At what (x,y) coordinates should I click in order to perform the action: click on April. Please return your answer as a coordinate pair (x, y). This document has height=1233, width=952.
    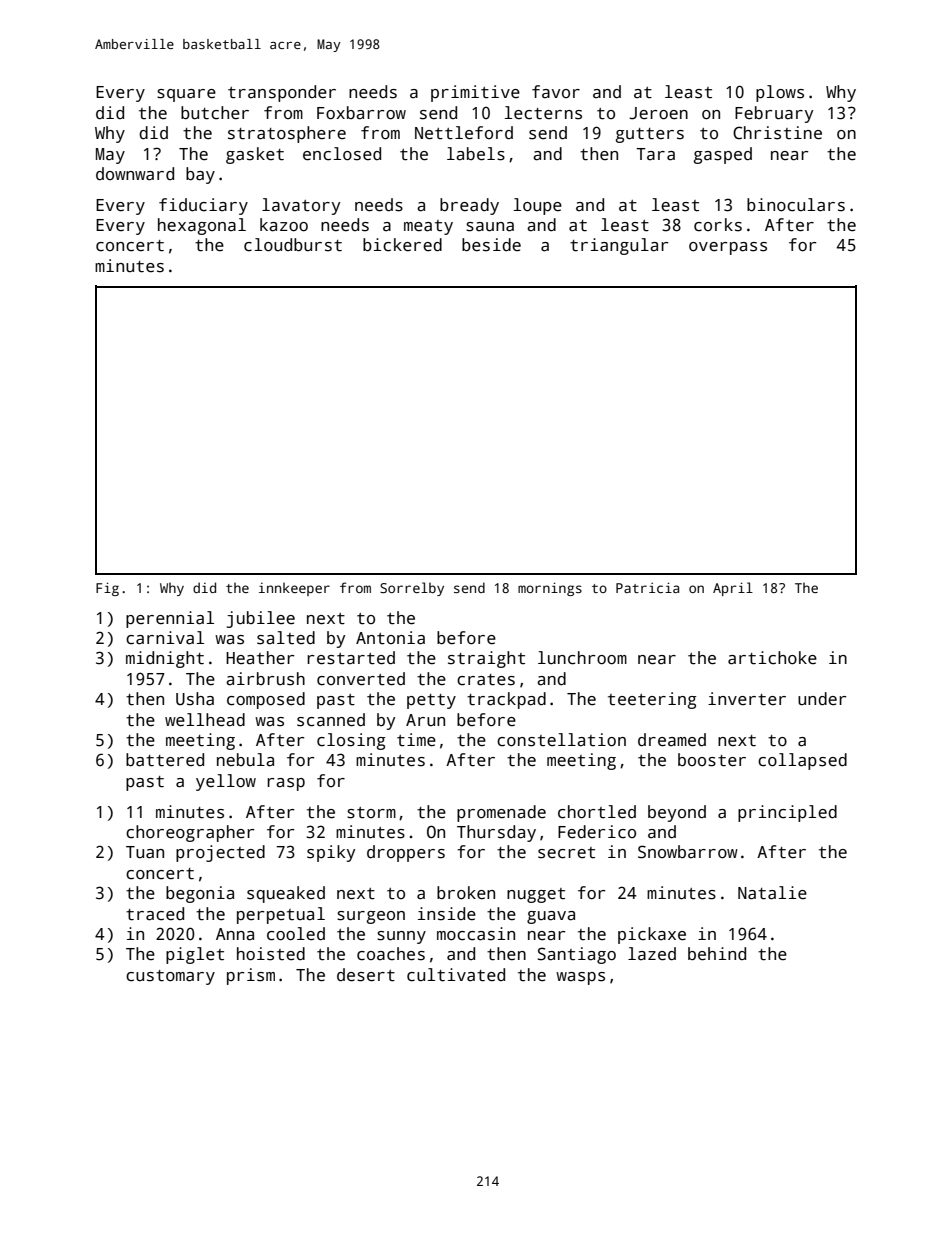
    Looking at the image, I should click on (733, 589).
